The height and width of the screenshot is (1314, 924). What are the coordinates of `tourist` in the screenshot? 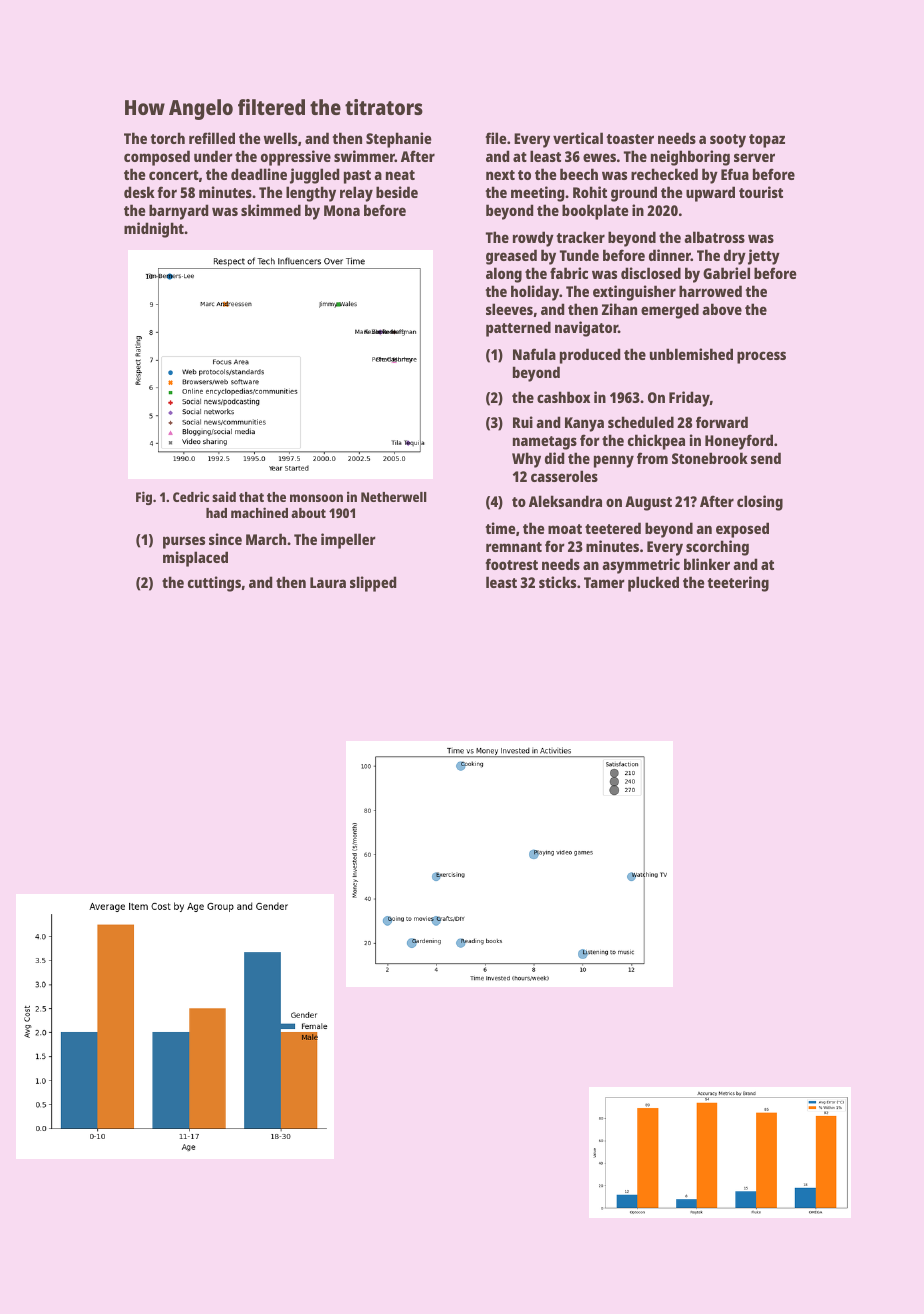 It's located at (761, 192).
